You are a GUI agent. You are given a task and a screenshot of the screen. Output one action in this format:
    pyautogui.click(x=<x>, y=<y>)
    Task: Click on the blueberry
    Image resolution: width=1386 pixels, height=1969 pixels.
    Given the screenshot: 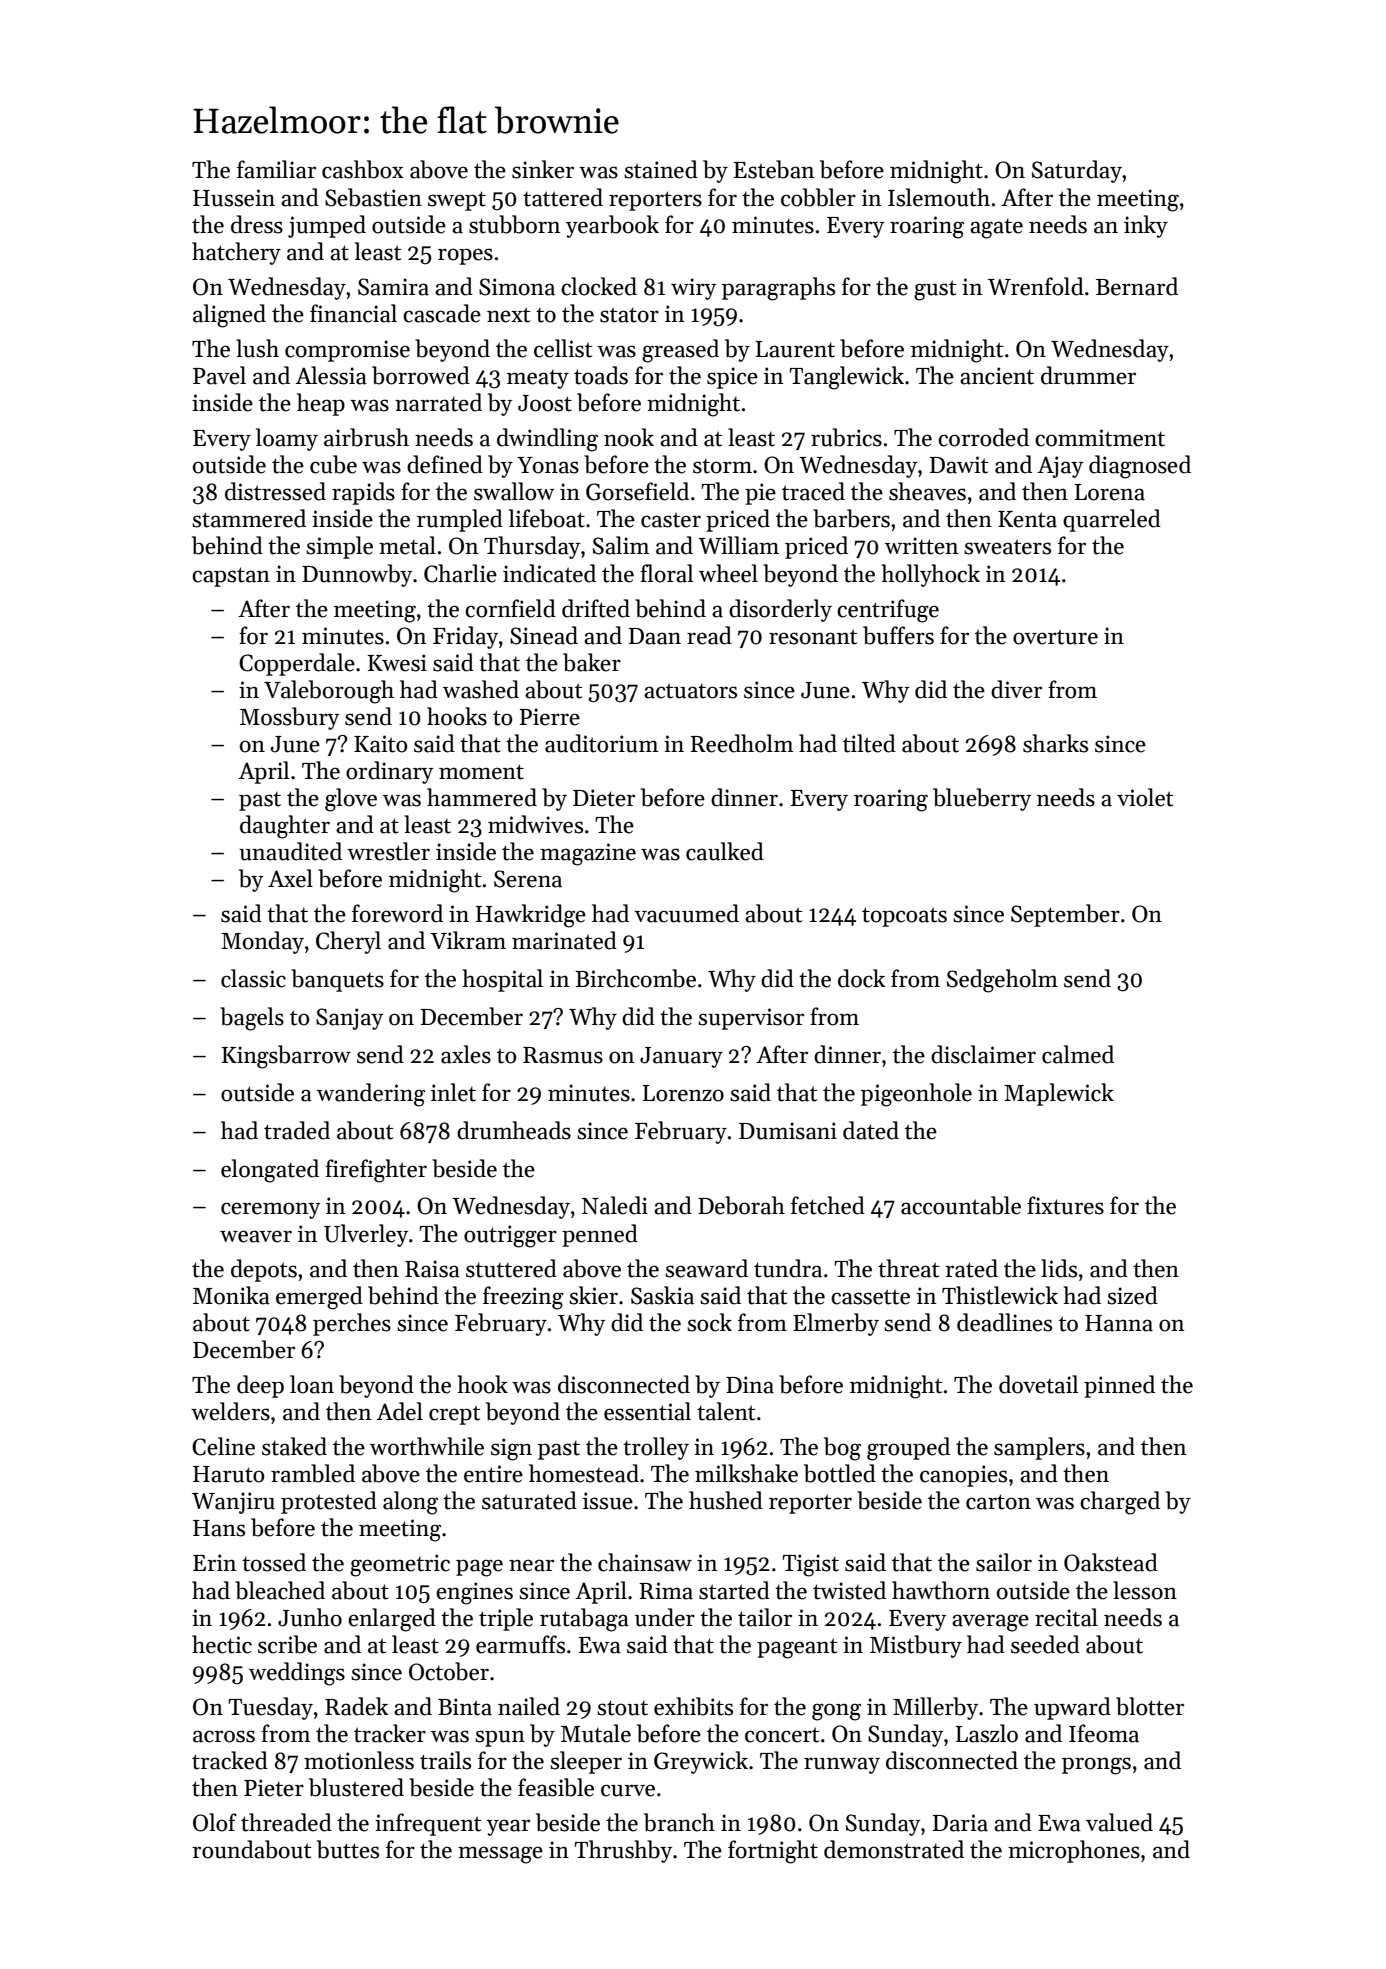 What is the action you would take?
    pyautogui.click(x=982, y=799)
